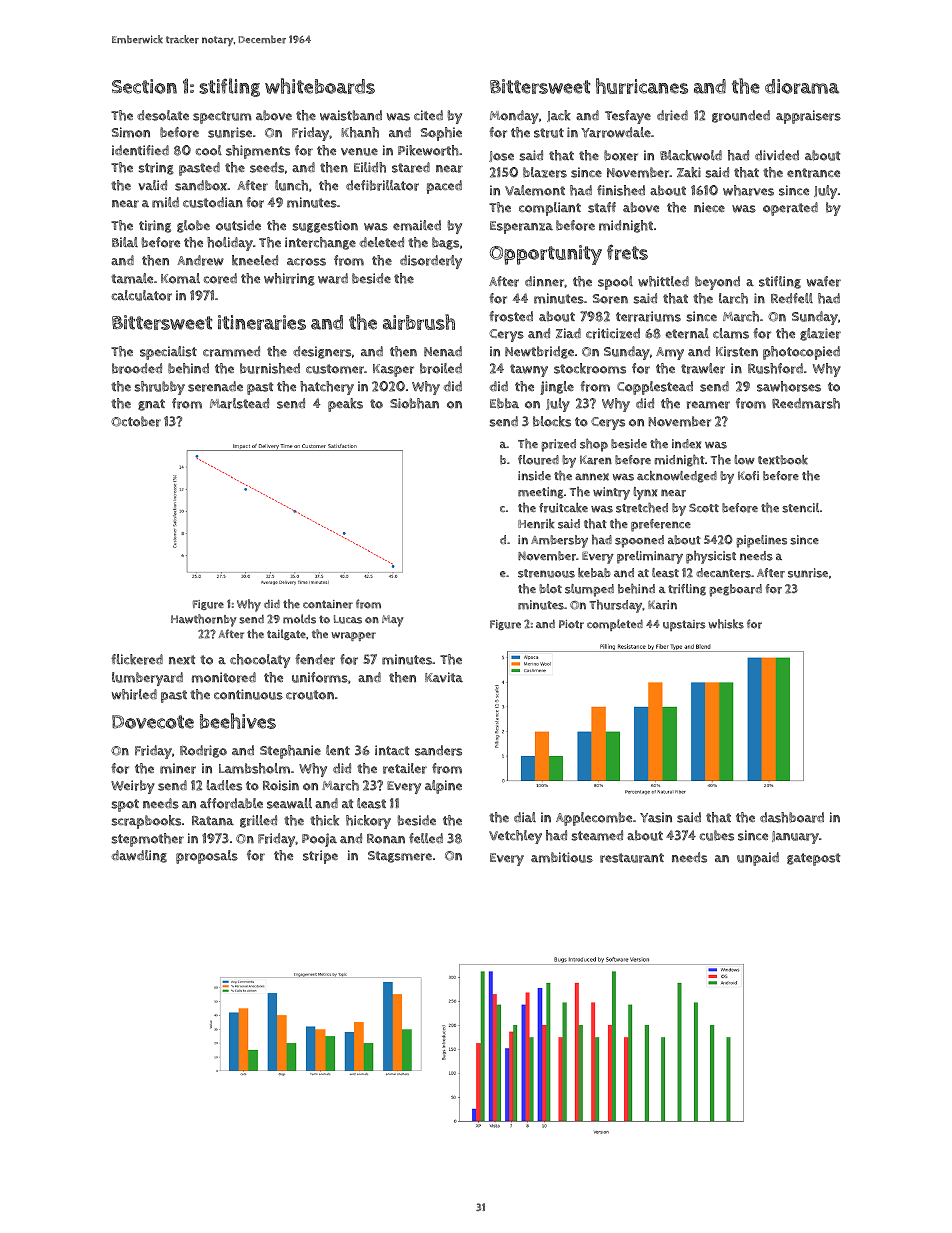 This page has height=1233, width=952. Describe the element at coordinates (320, 86) in the page. I see `whiteboards` at that location.
